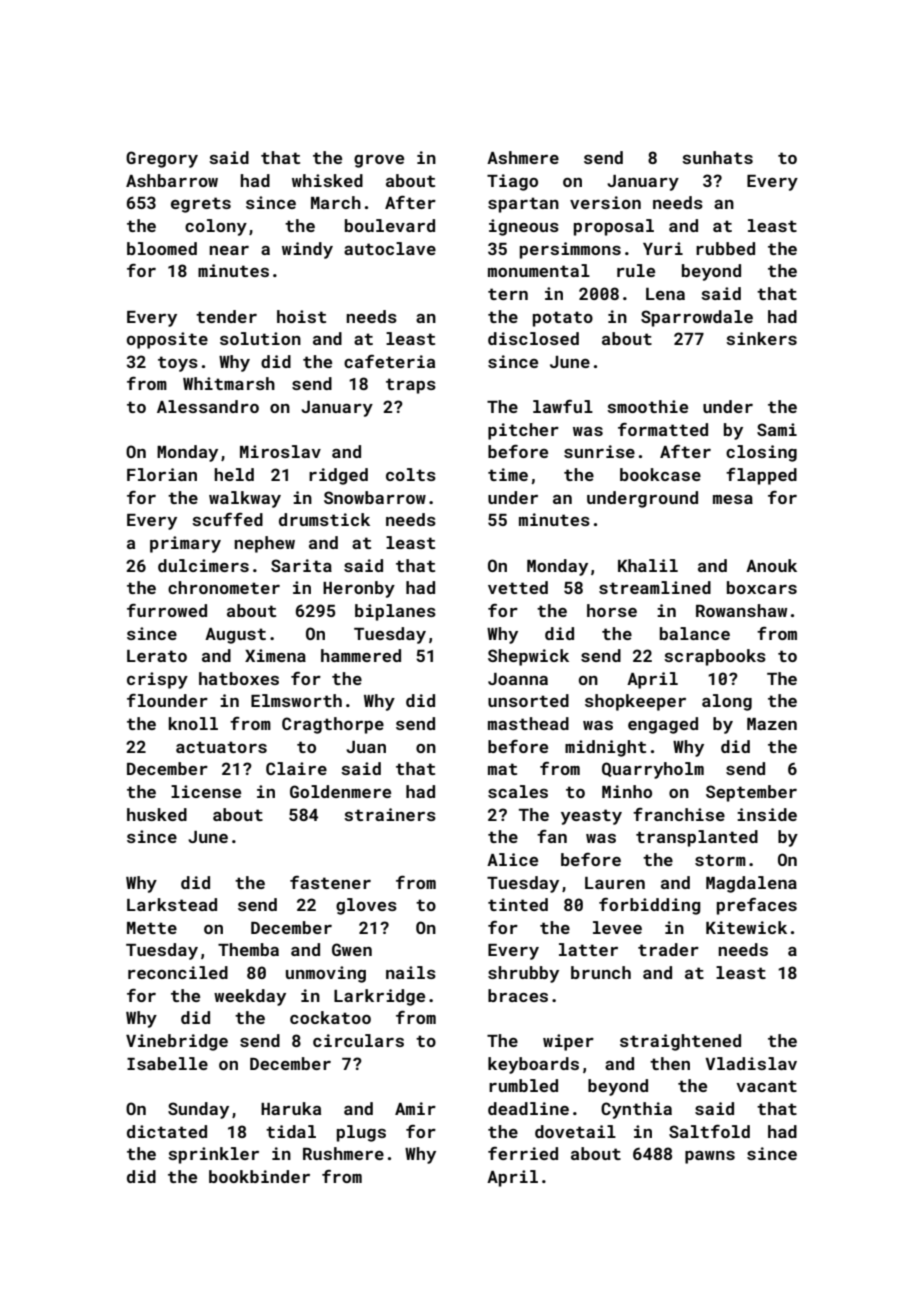 The height and width of the screenshot is (1314, 924). Describe the element at coordinates (523, 157) in the screenshot. I see `Ashmere` at that location.
